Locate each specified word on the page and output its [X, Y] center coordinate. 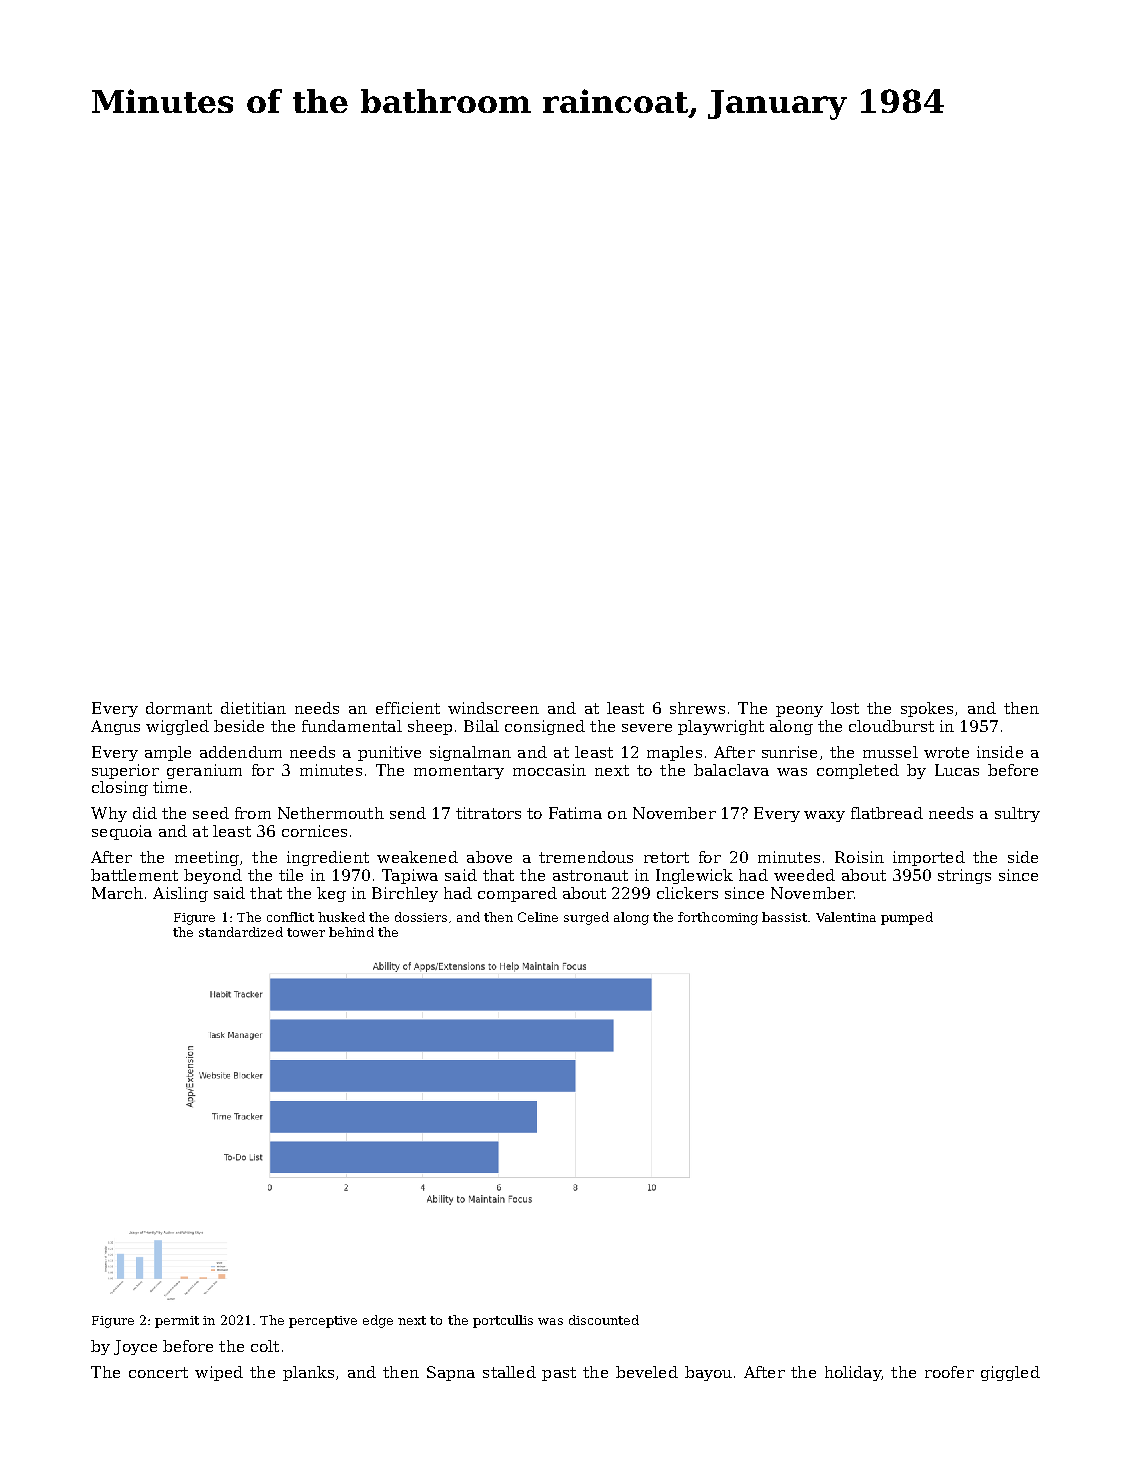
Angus [115, 727]
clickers [687, 893]
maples [674, 753]
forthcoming [718, 918]
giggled [1010, 1373]
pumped [907, 918]
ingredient [328, 858]
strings [964, 876]
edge [378, 1321]
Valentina [846, 917]
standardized [241, 932]
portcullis [503, 1321]
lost [845, 708]
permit [177, 1322]
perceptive [323, 1322]
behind [351, 932]
